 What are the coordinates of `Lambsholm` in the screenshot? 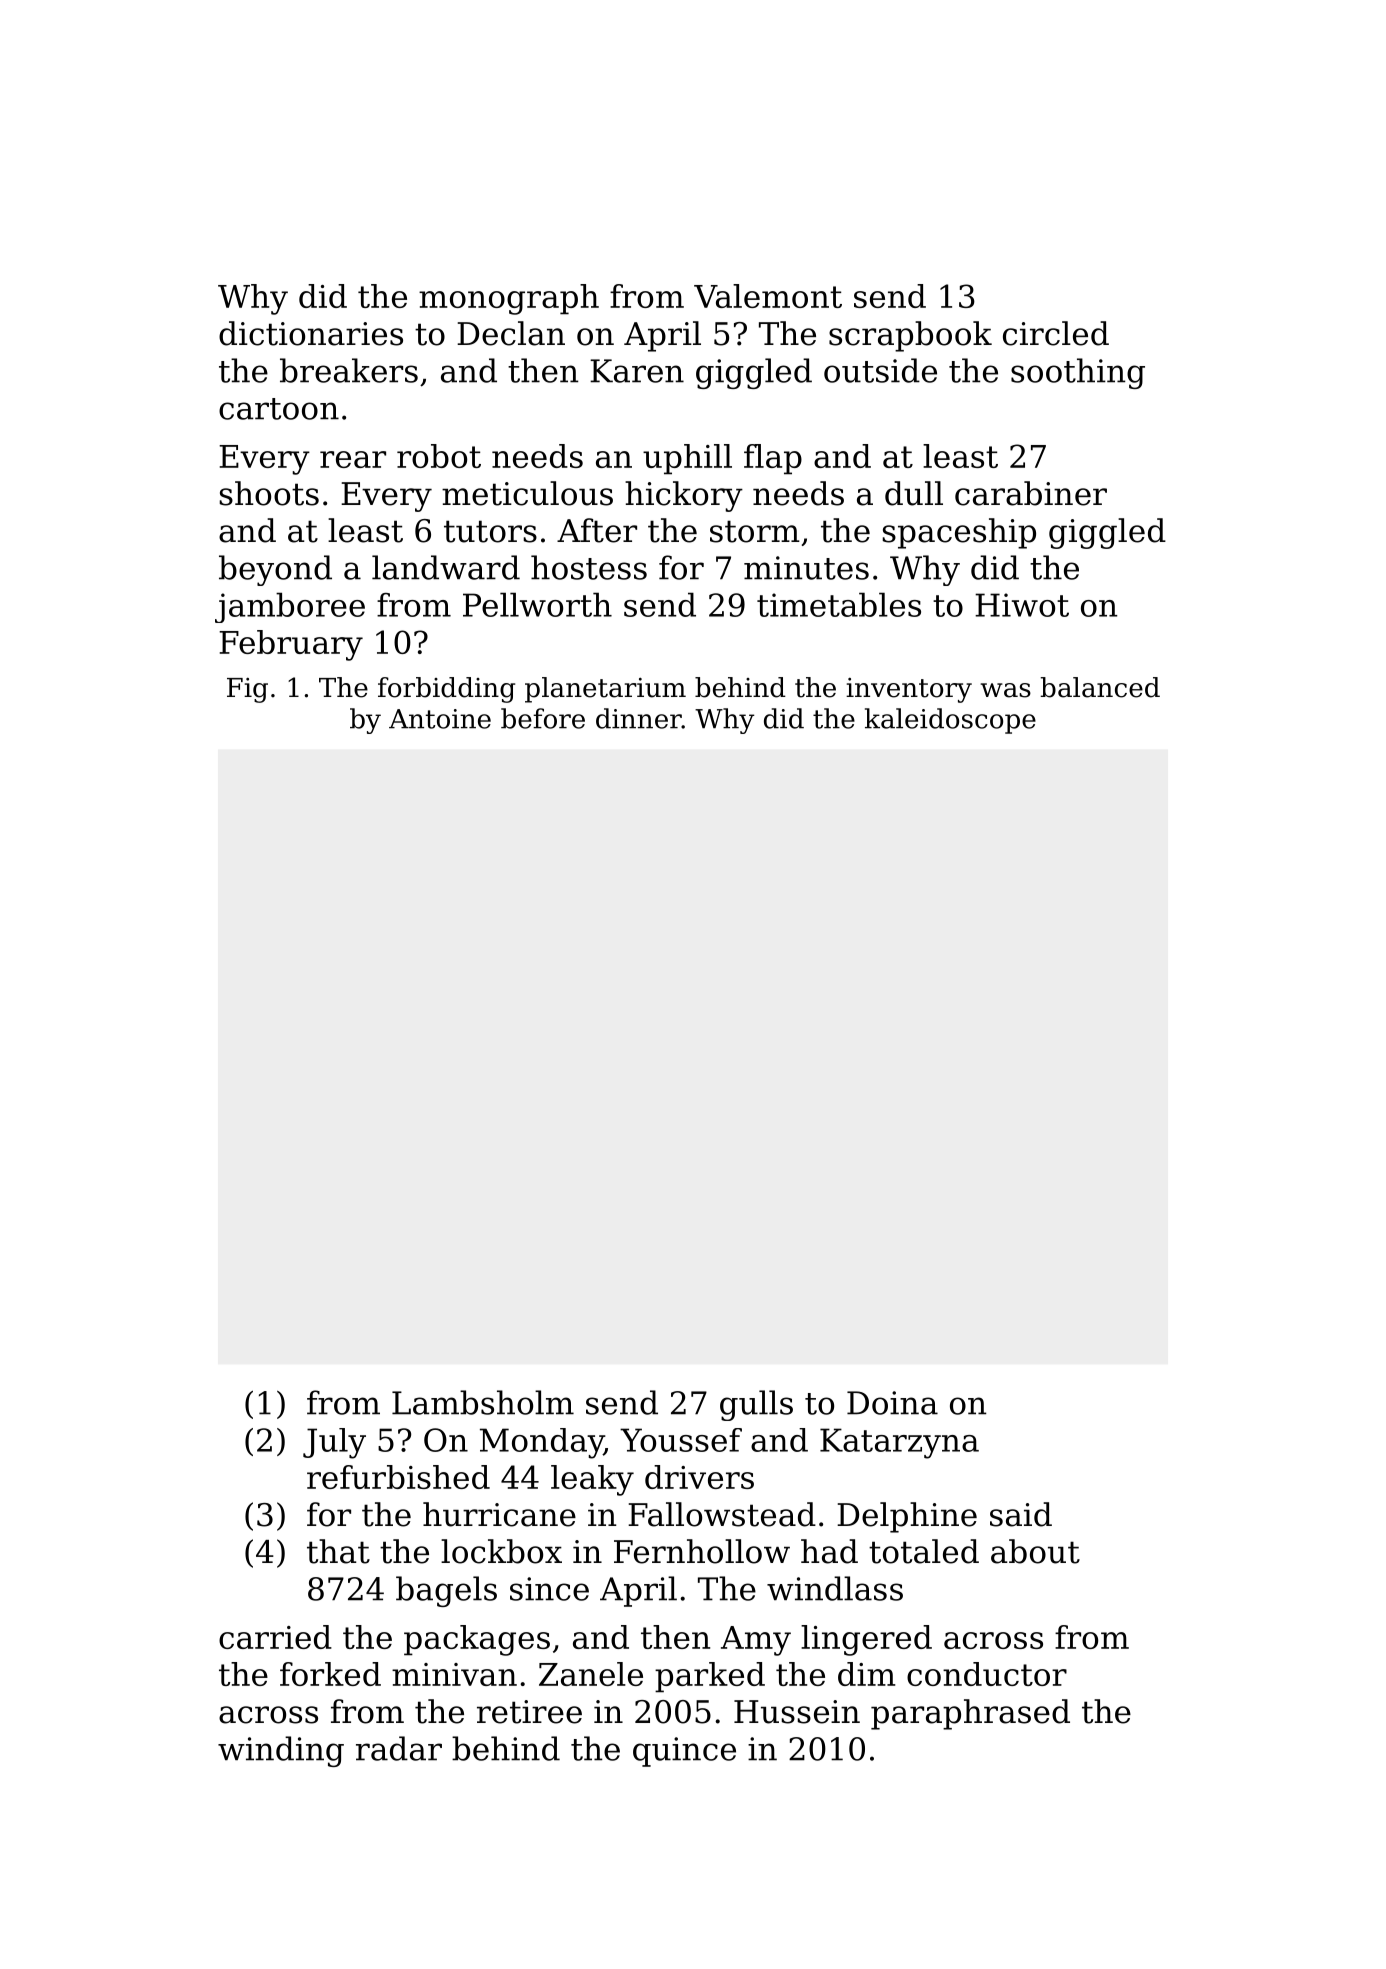 It's located at (483, 1402).
